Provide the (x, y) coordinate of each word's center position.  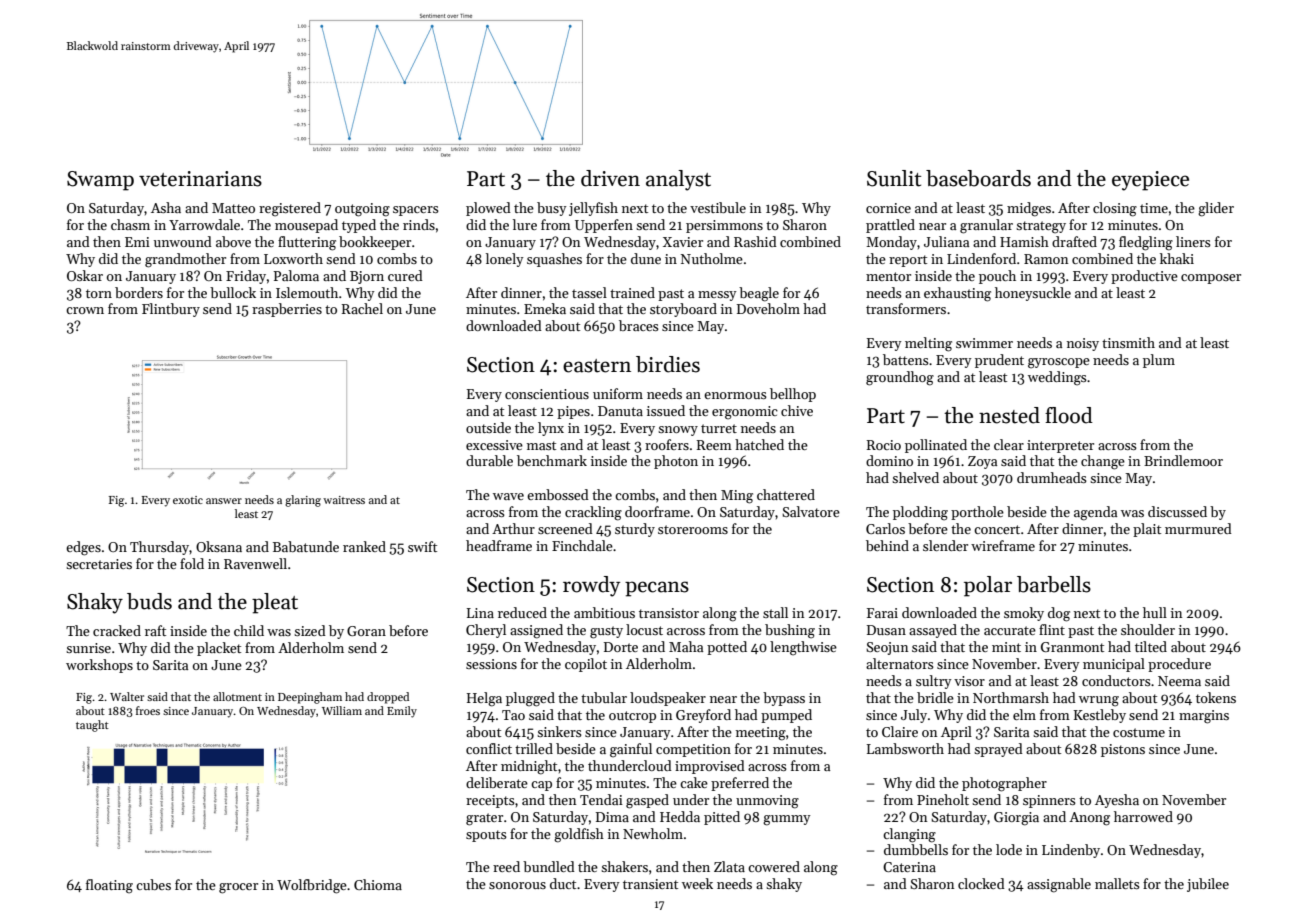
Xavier (683, 242)
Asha (166, 207)
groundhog (900, 378)
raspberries (287, 310)
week (697, 883)
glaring (303, 501)
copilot (586, 665)
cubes (153, 884)
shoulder (1148, 629)
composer (1211, 279)
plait (1147, 530)
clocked (981, 883)
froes (148, 710)
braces (639, 325)
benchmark (552, 460)
